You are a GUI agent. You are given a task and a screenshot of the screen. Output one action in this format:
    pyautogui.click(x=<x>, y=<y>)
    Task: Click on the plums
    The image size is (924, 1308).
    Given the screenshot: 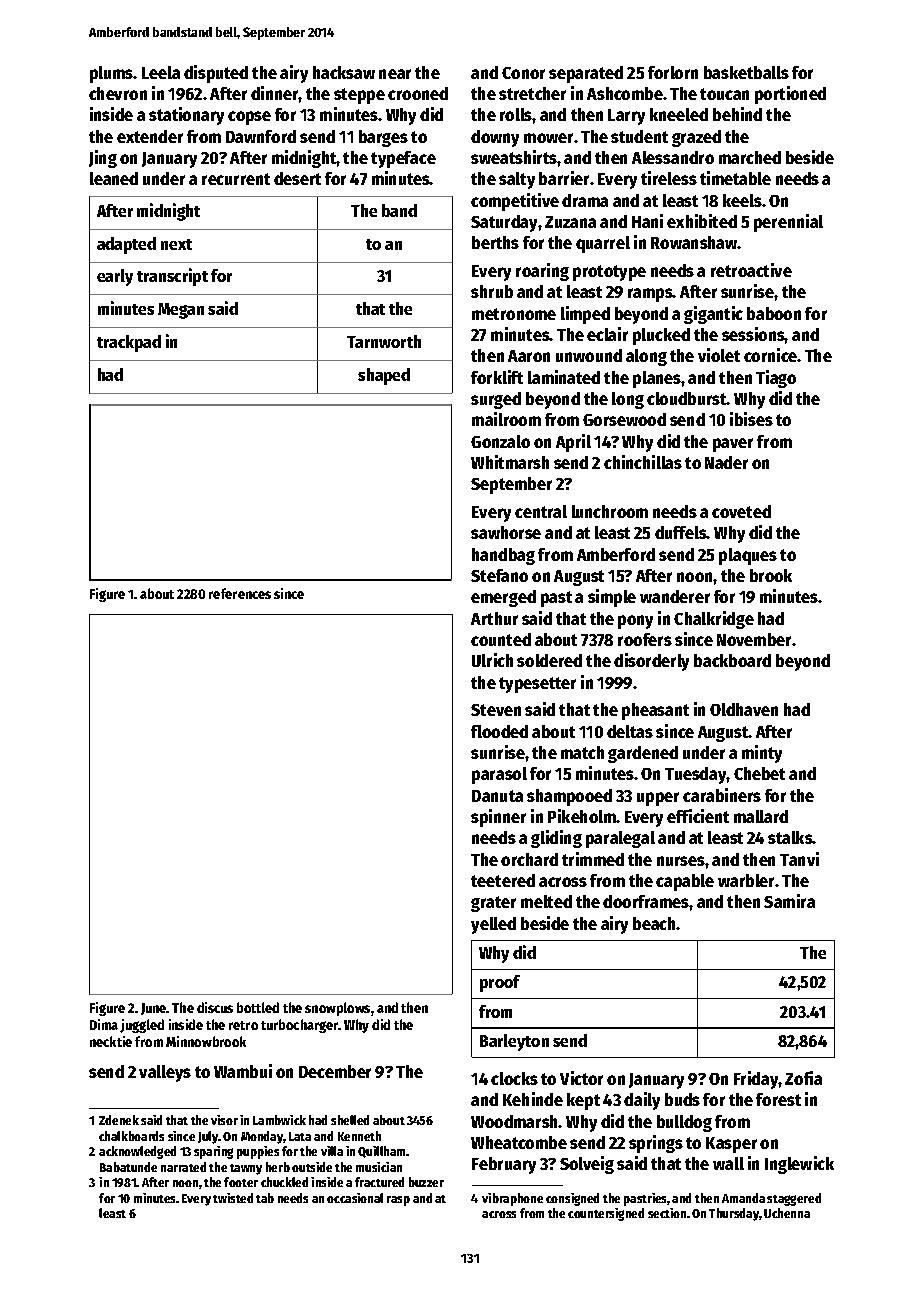 What is the action you would take?
    pyautogui.click(x=112, y=74)
